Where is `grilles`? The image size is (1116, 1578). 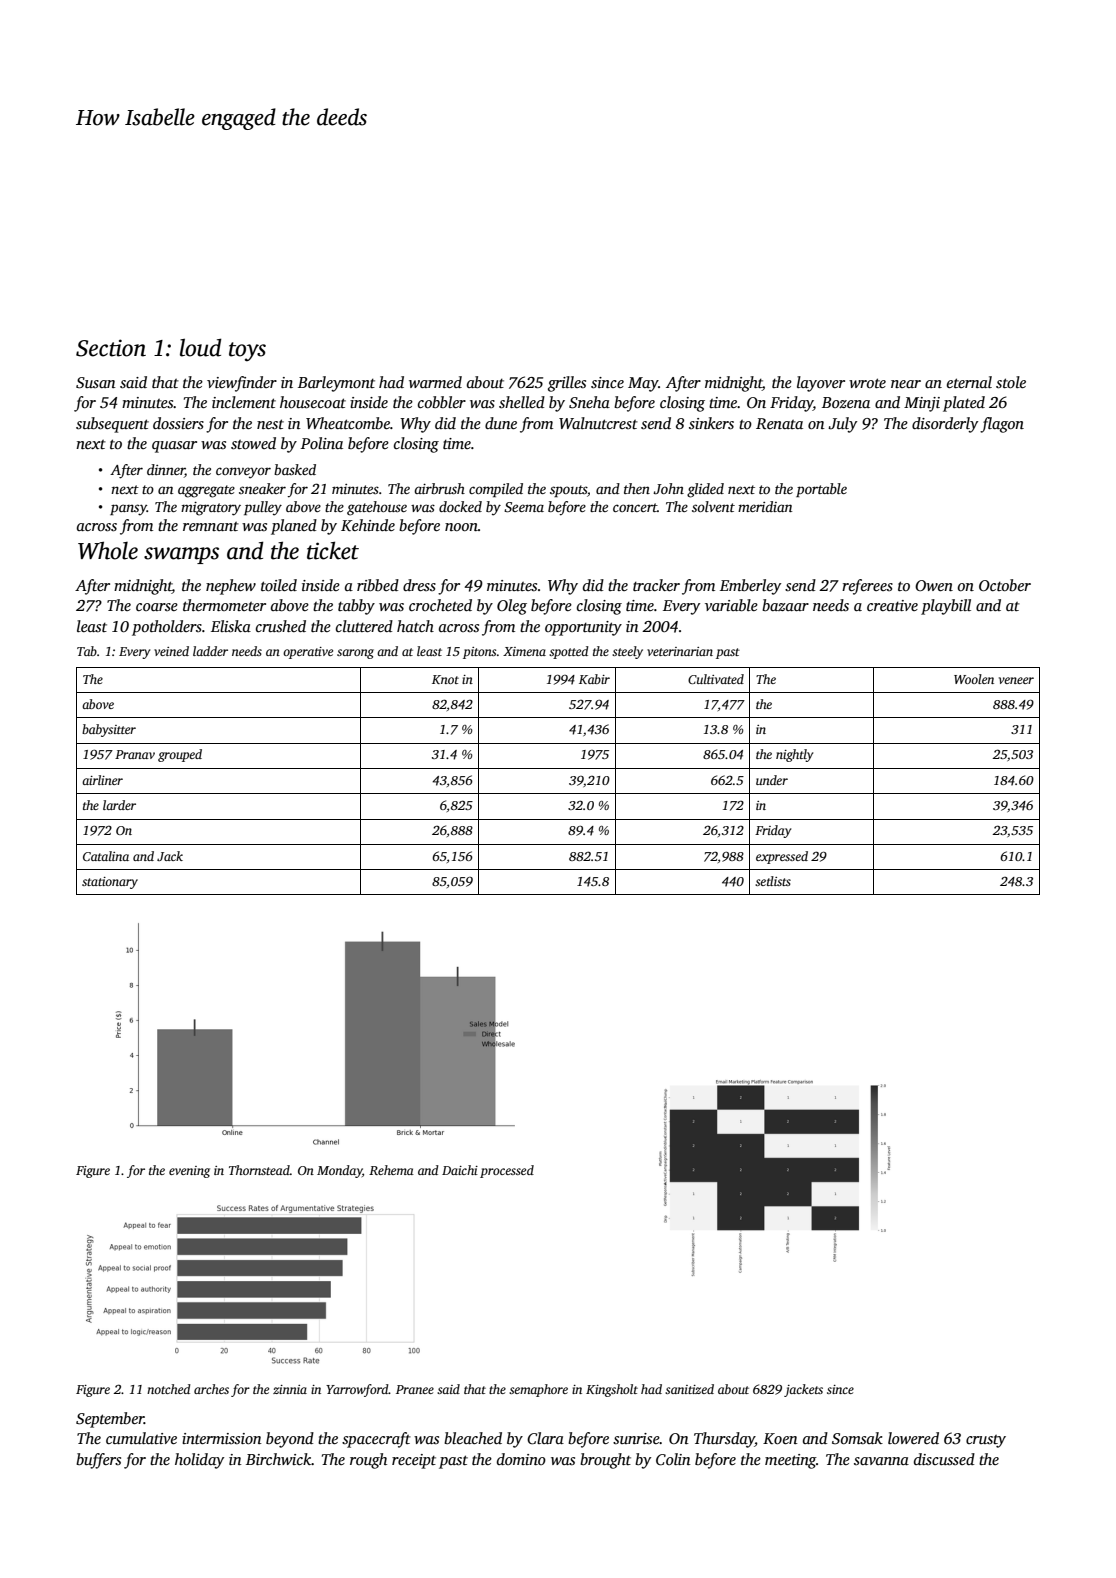
grilles is located at coordinates (567, 384).
